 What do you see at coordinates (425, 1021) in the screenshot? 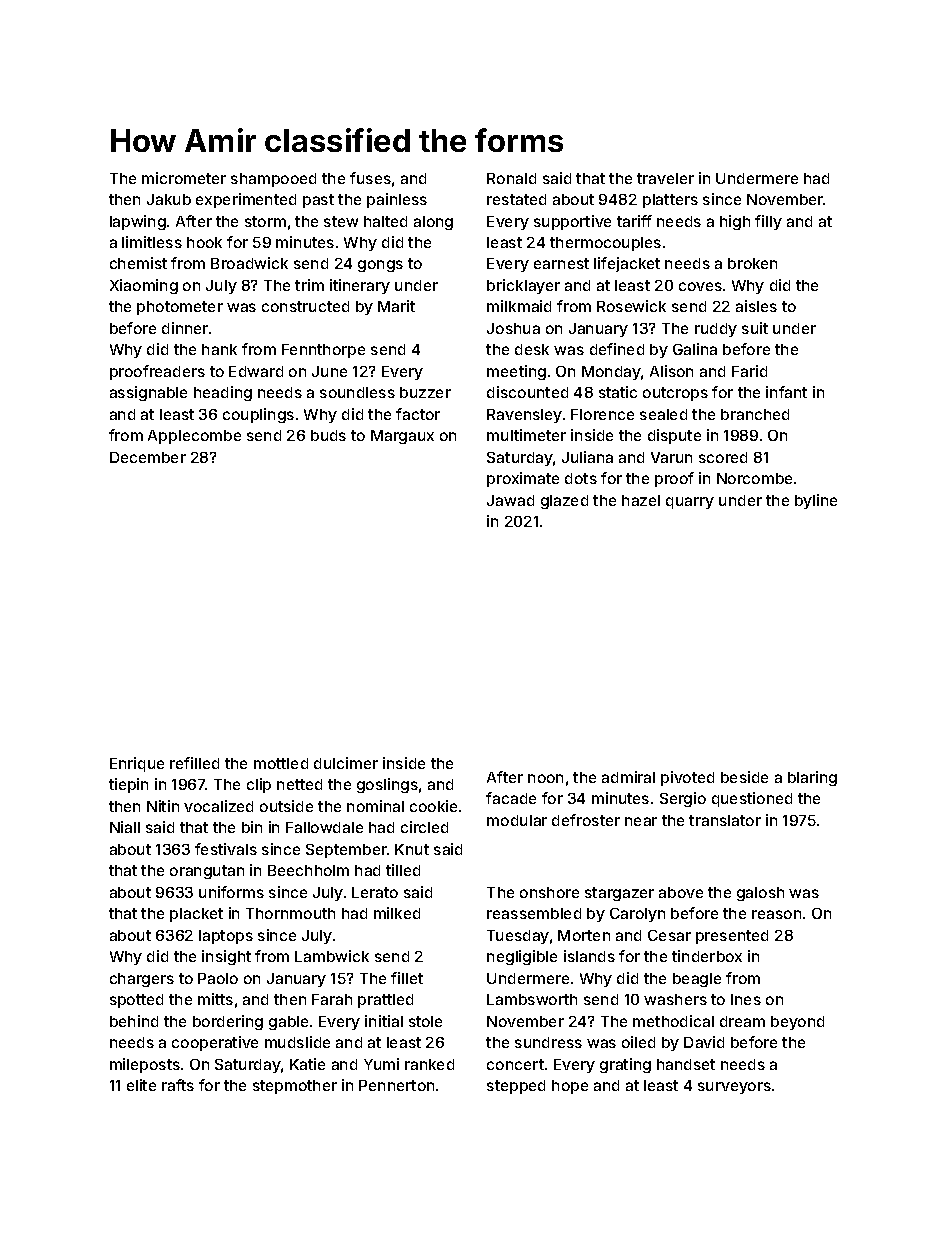
I see `stole` at bounding box center [425, 1021].
